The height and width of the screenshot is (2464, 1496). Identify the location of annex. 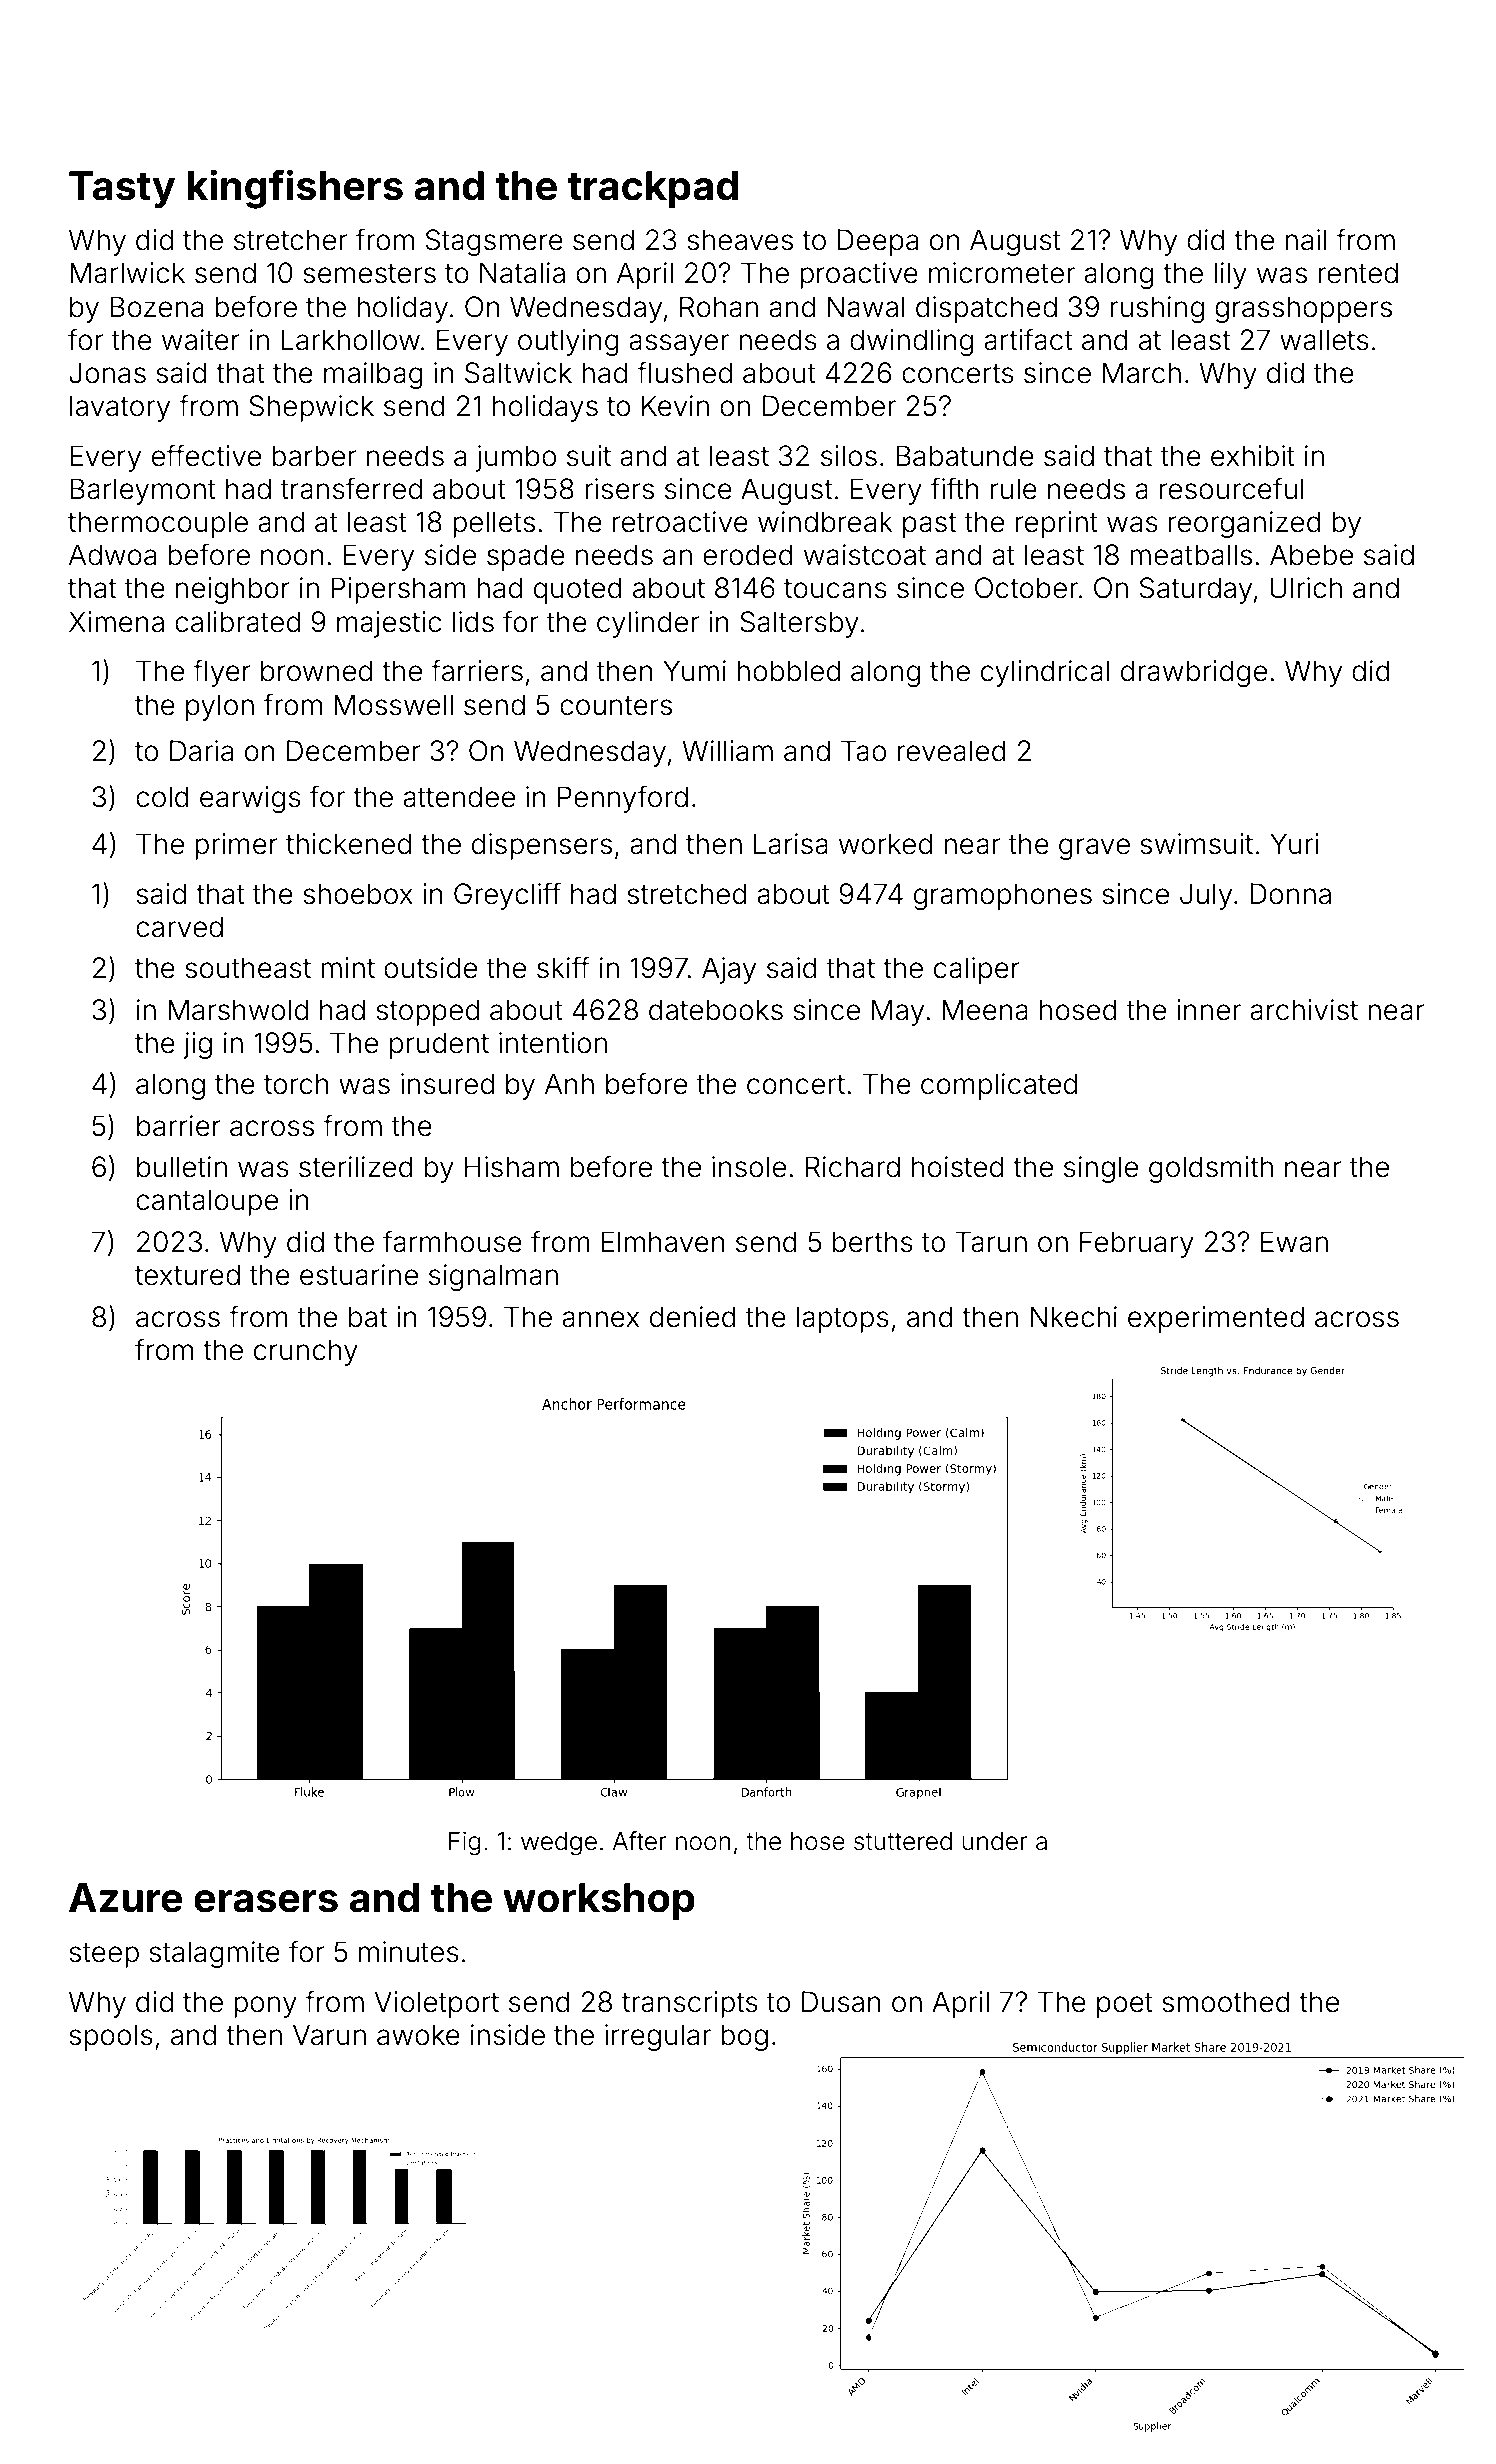
(600, 1319).
